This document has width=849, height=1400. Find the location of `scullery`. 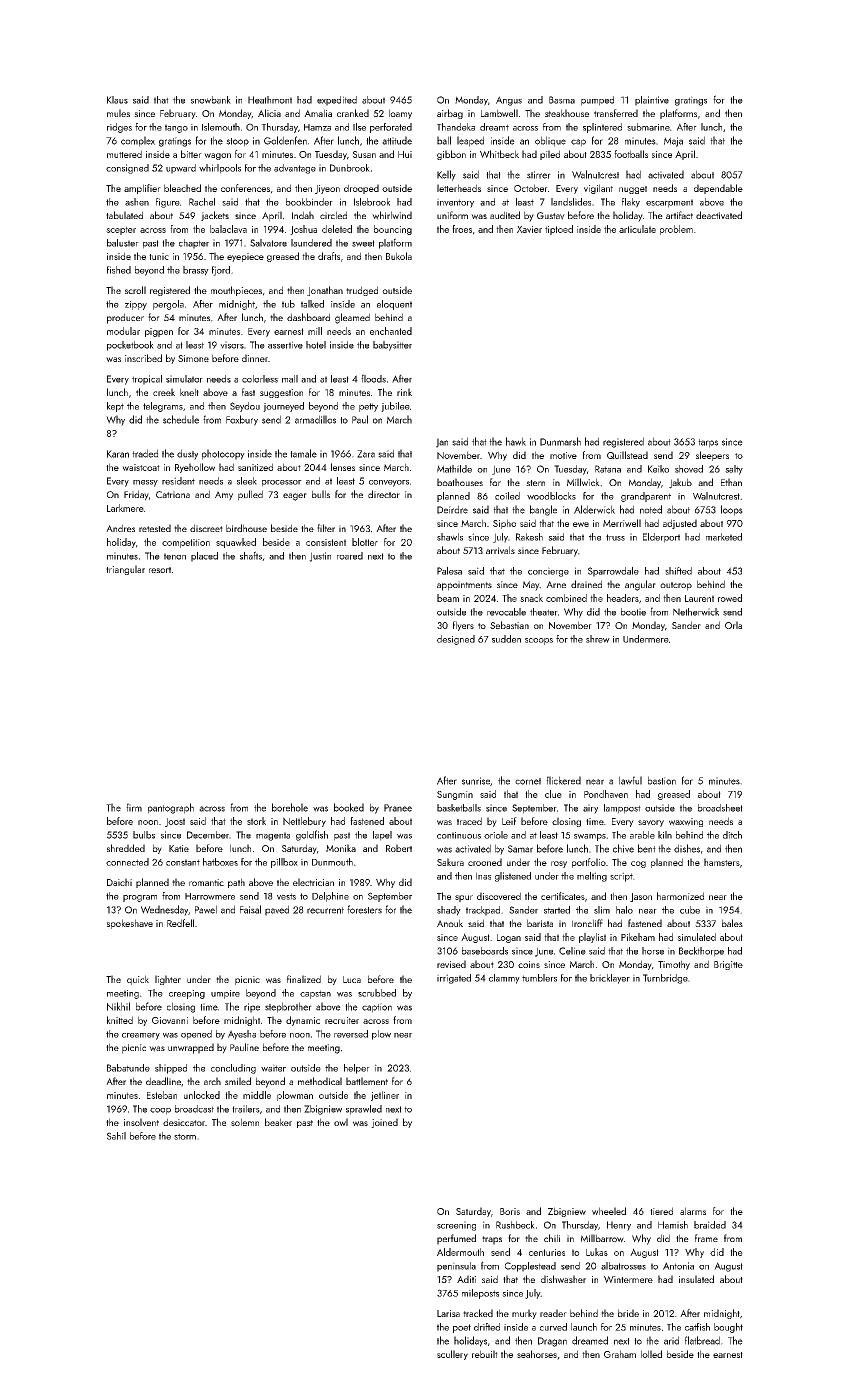

scullery is located at coordinates (452, 1355).
